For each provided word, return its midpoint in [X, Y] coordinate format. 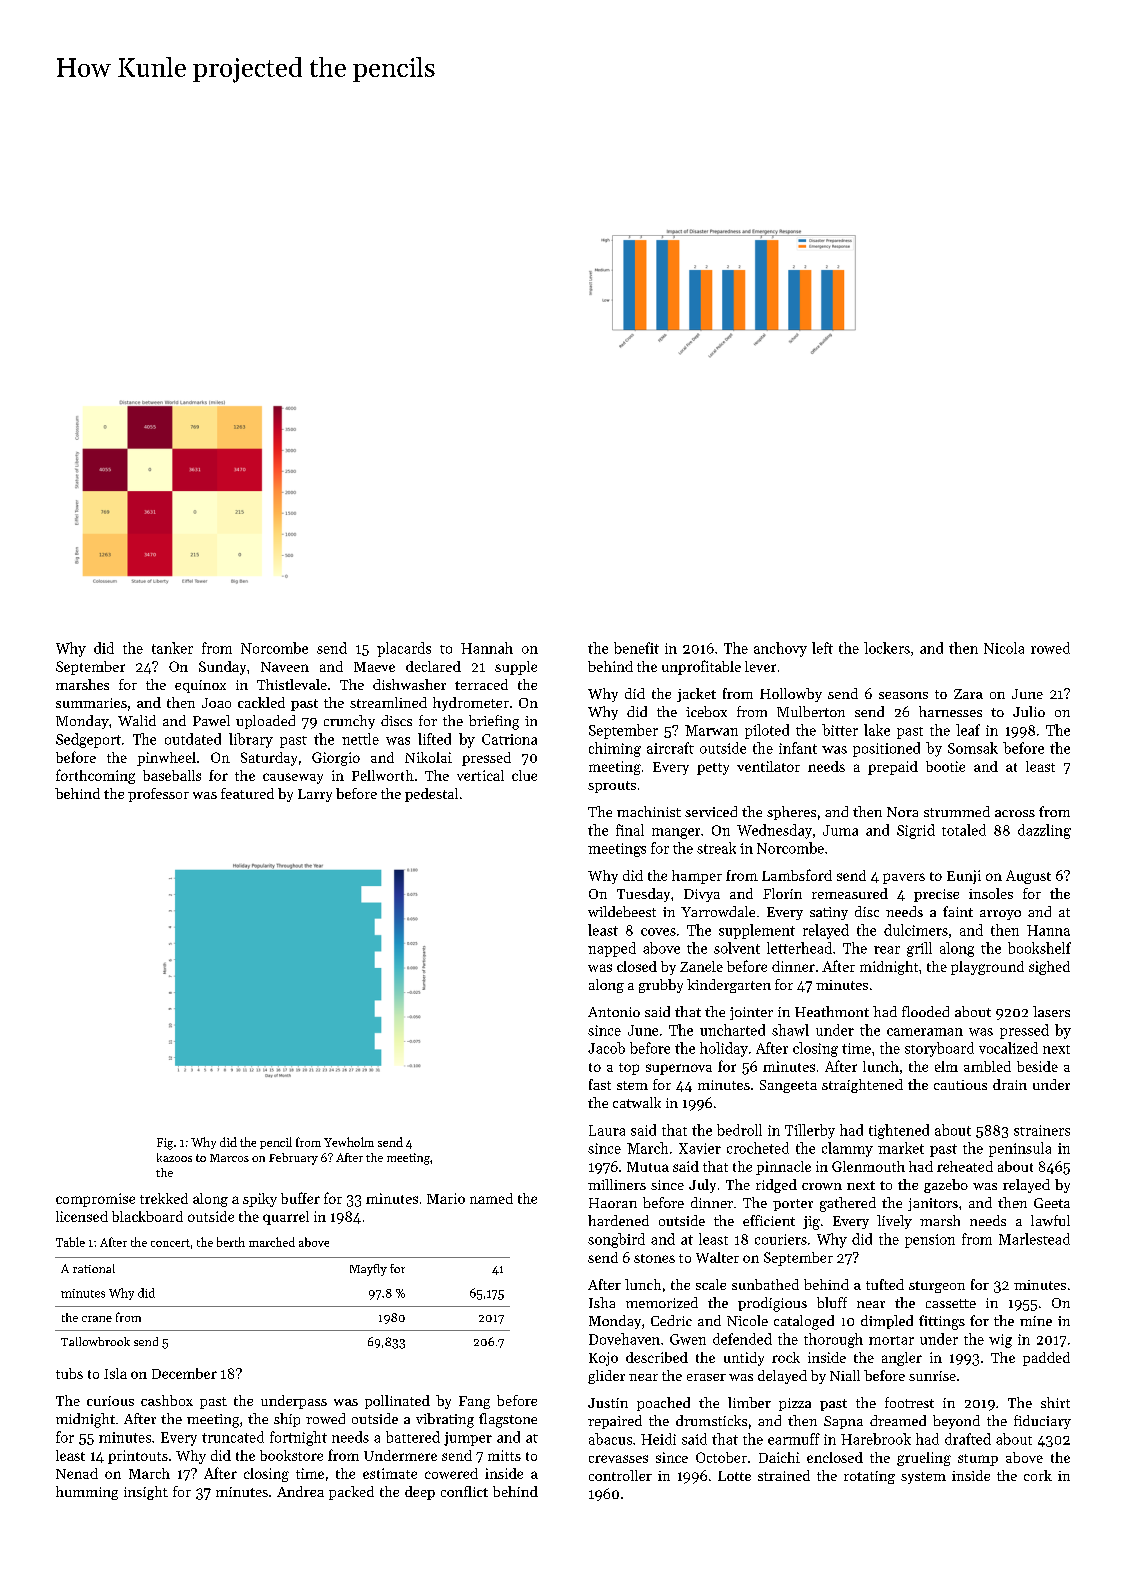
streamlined [388, 702]
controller [620, 1475]
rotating [869, 1477]
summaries [91, 703]
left [822, 648]
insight [146, 1493]
